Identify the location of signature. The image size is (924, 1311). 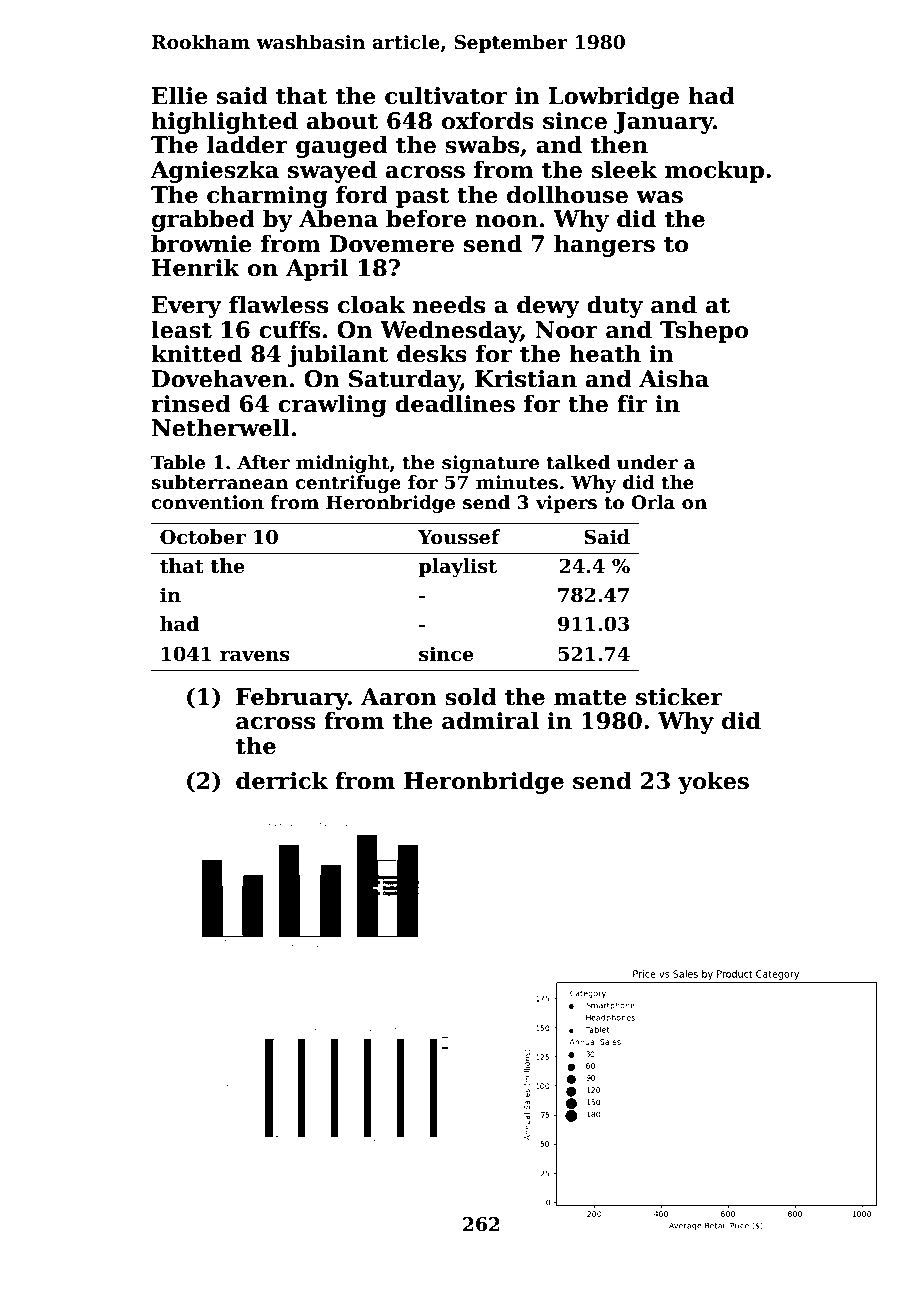
(490, 464).
